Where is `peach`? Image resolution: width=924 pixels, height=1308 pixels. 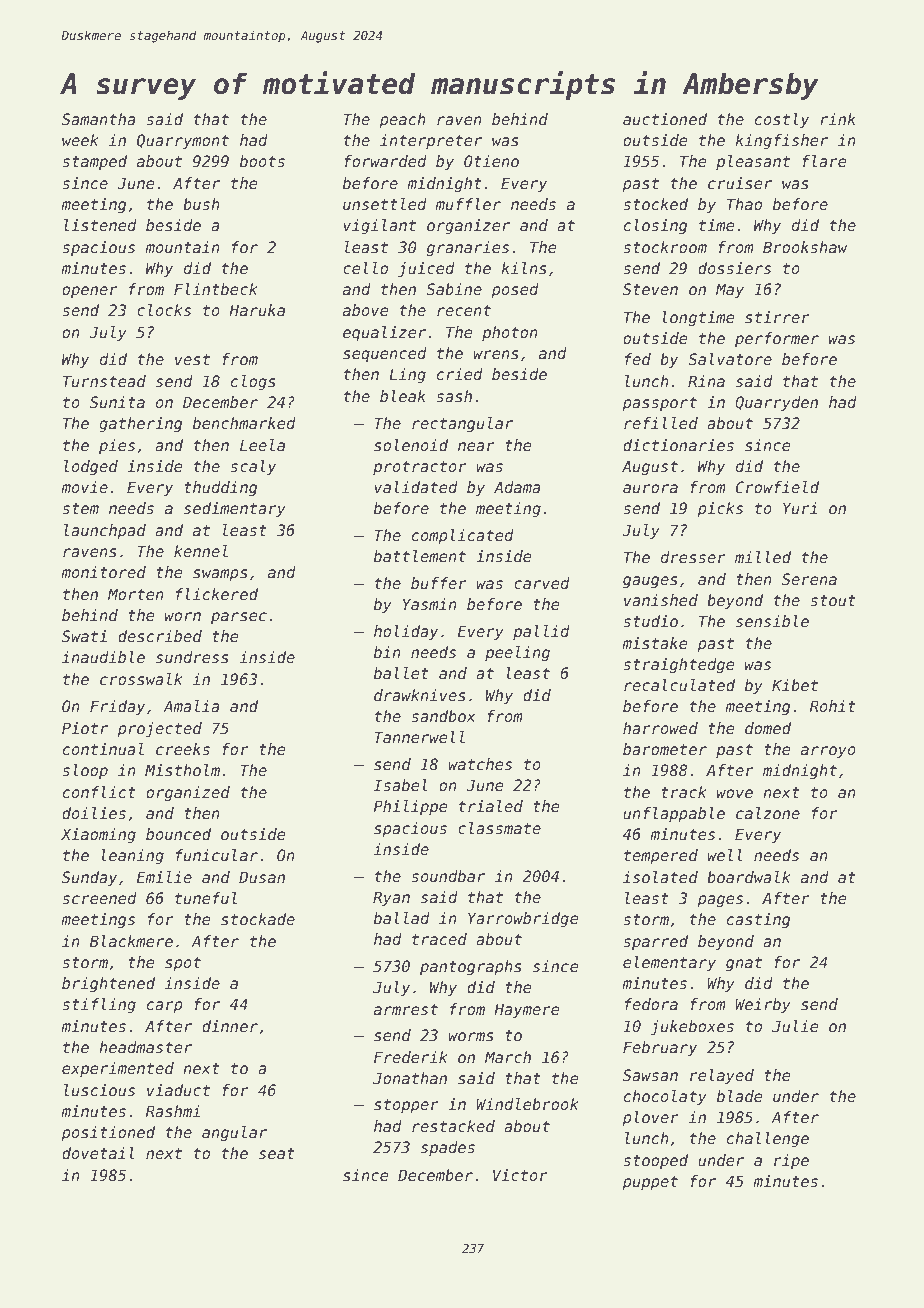
peach is located at coordinates (402, 120).
